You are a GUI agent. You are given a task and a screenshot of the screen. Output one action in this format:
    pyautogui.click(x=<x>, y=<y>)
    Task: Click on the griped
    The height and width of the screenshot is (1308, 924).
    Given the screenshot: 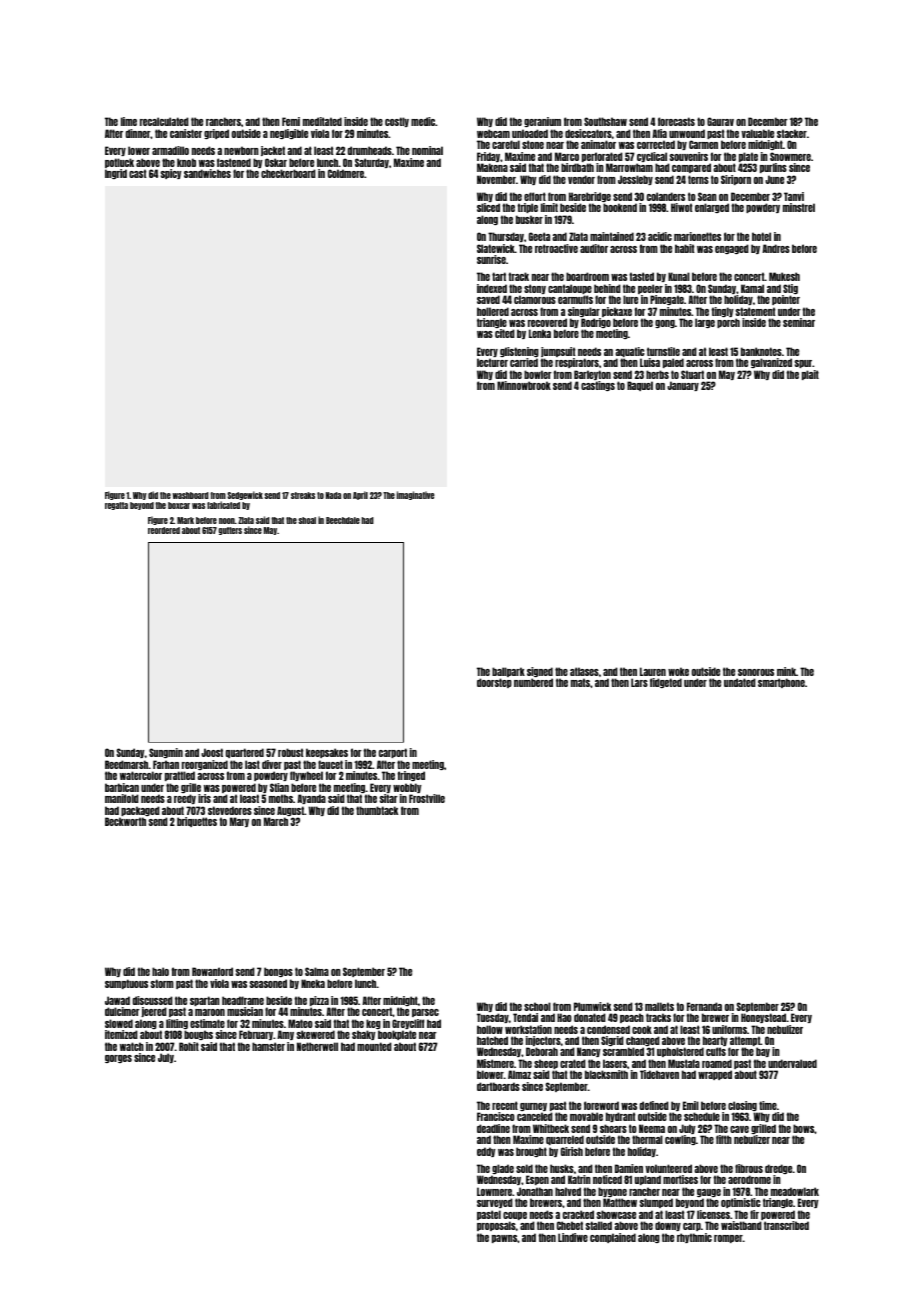 What is the action you would take?
    pyautogui.click(x=216, y=134)
